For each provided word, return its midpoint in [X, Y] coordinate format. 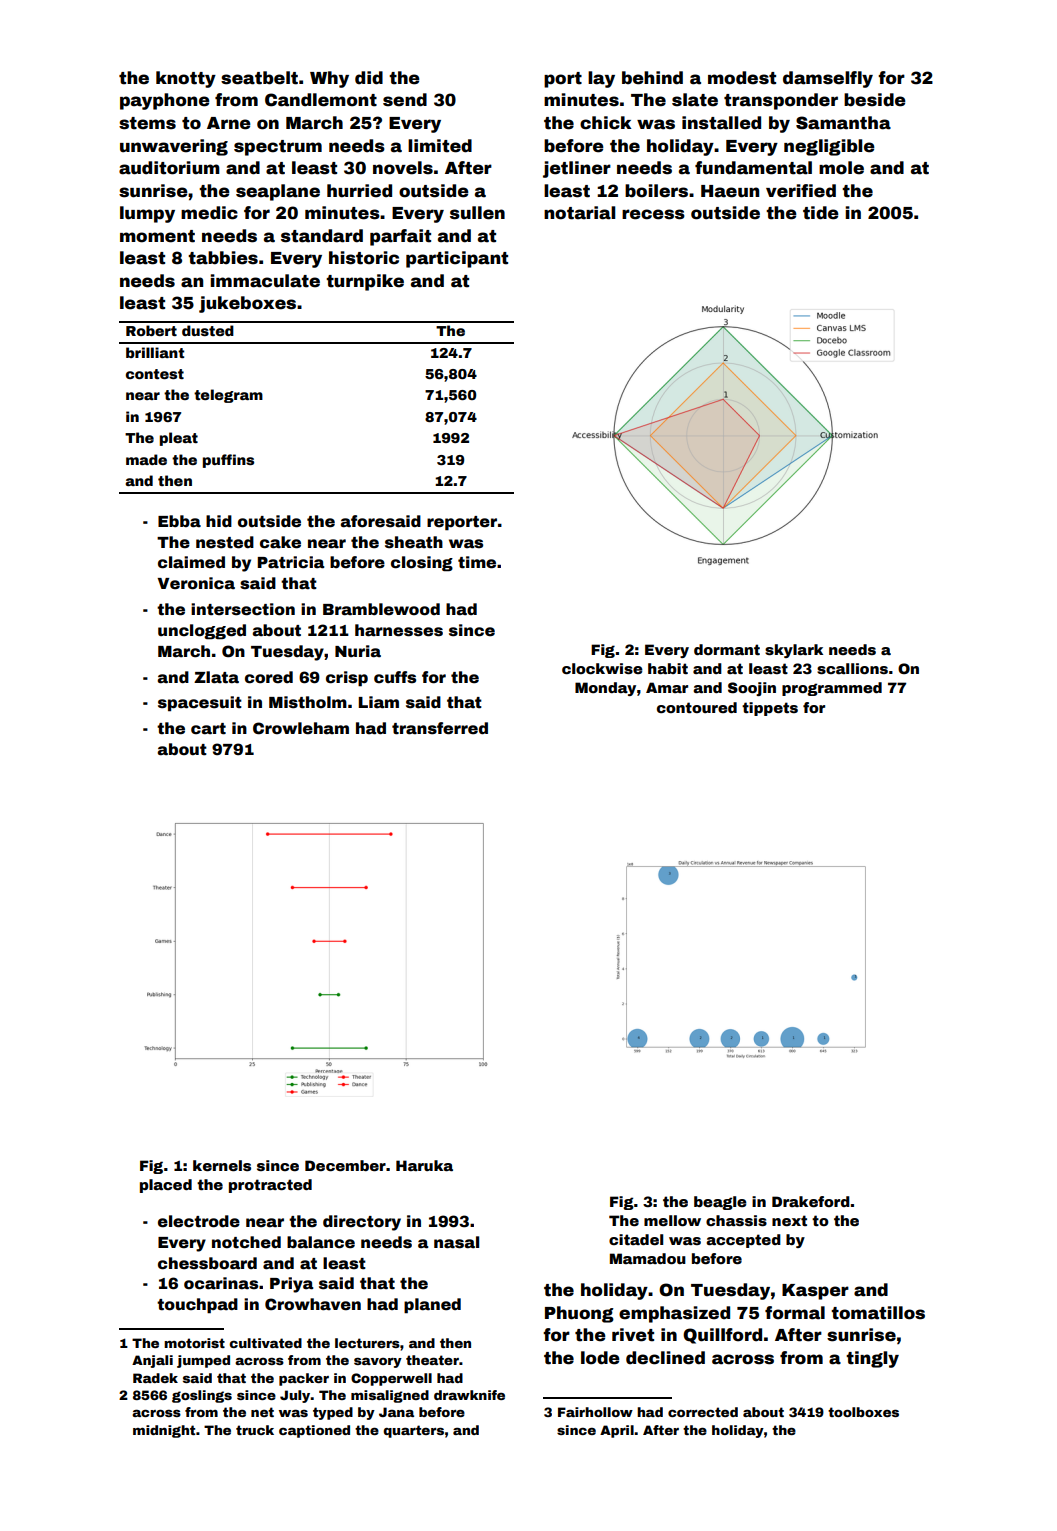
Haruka [424, 1165]
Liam [378, 702]
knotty [186, 79]
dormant [727, 649]
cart [208, 729]
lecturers [367, 1343]
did [369, 78]
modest [742, 78]
